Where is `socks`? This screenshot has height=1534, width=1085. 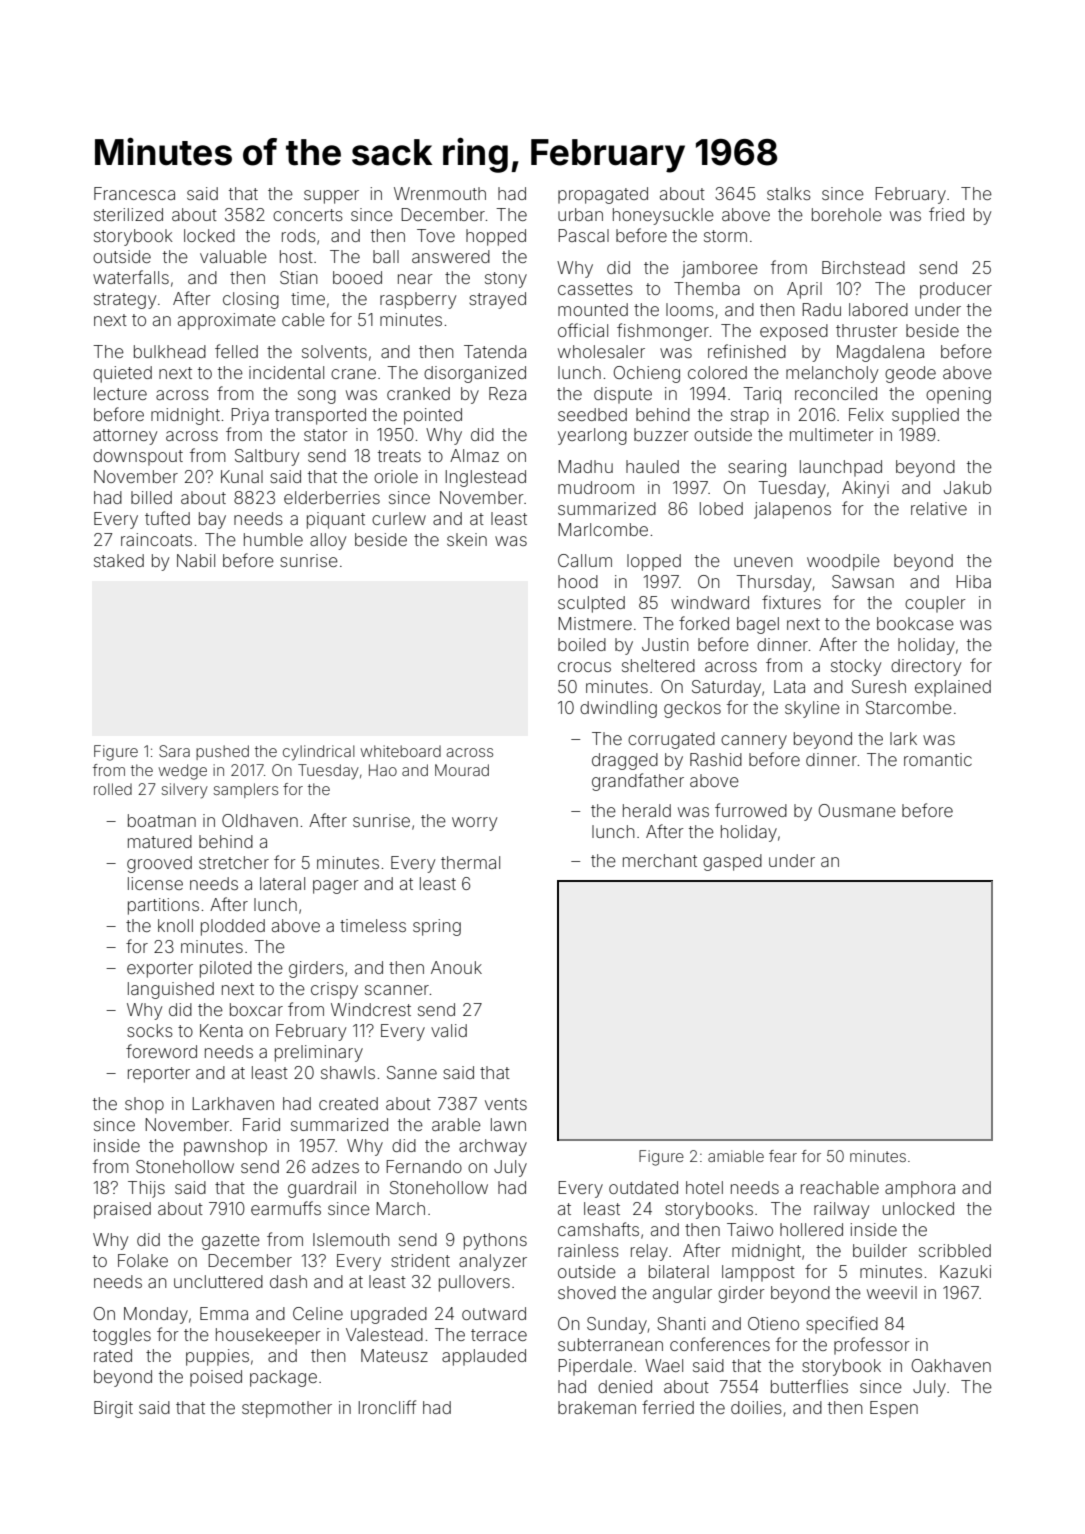 socks is located at coordinates (150, 1030).
